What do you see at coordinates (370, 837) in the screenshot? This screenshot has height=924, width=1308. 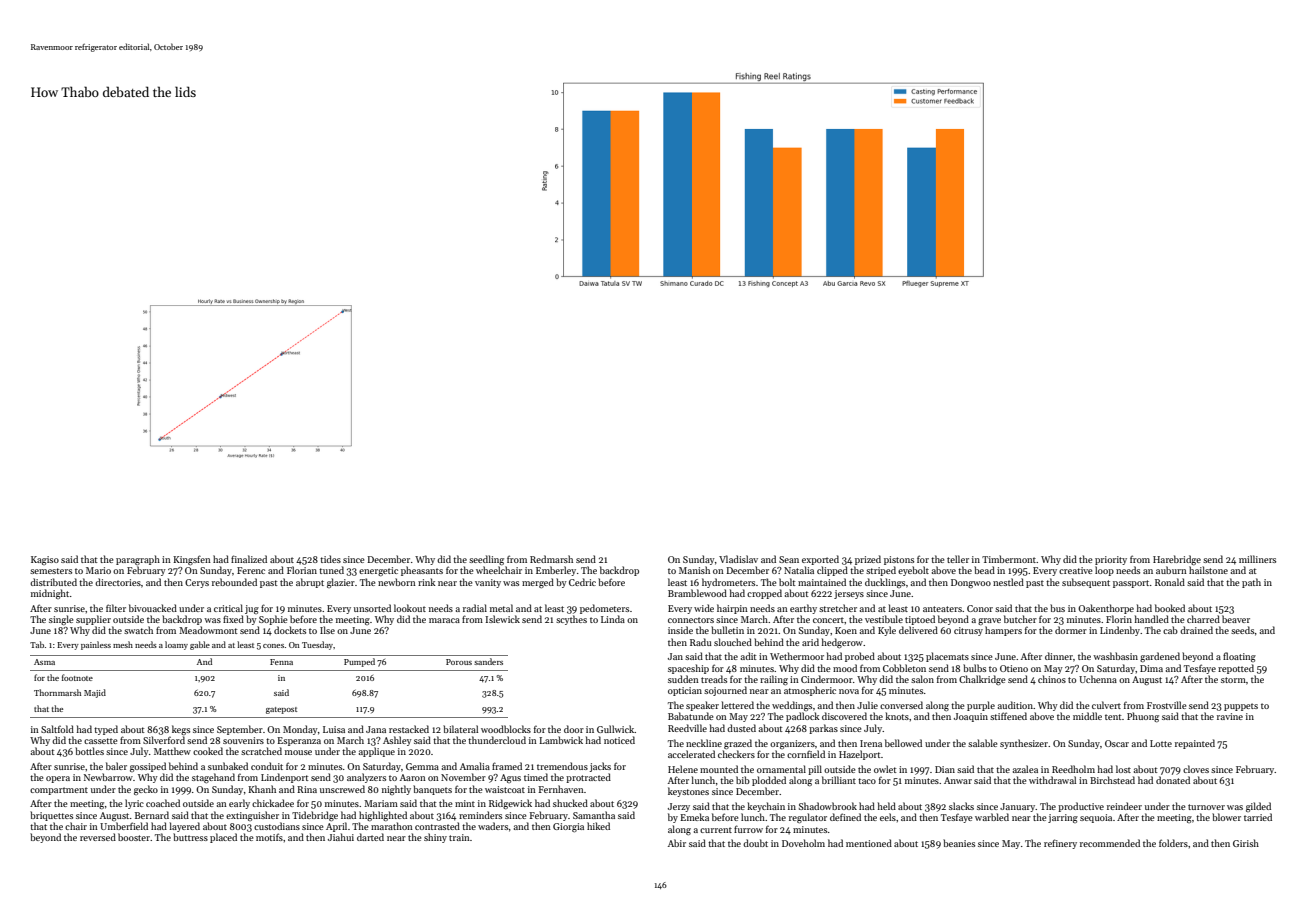 I see `darted` at bounding box center [370, 837].
